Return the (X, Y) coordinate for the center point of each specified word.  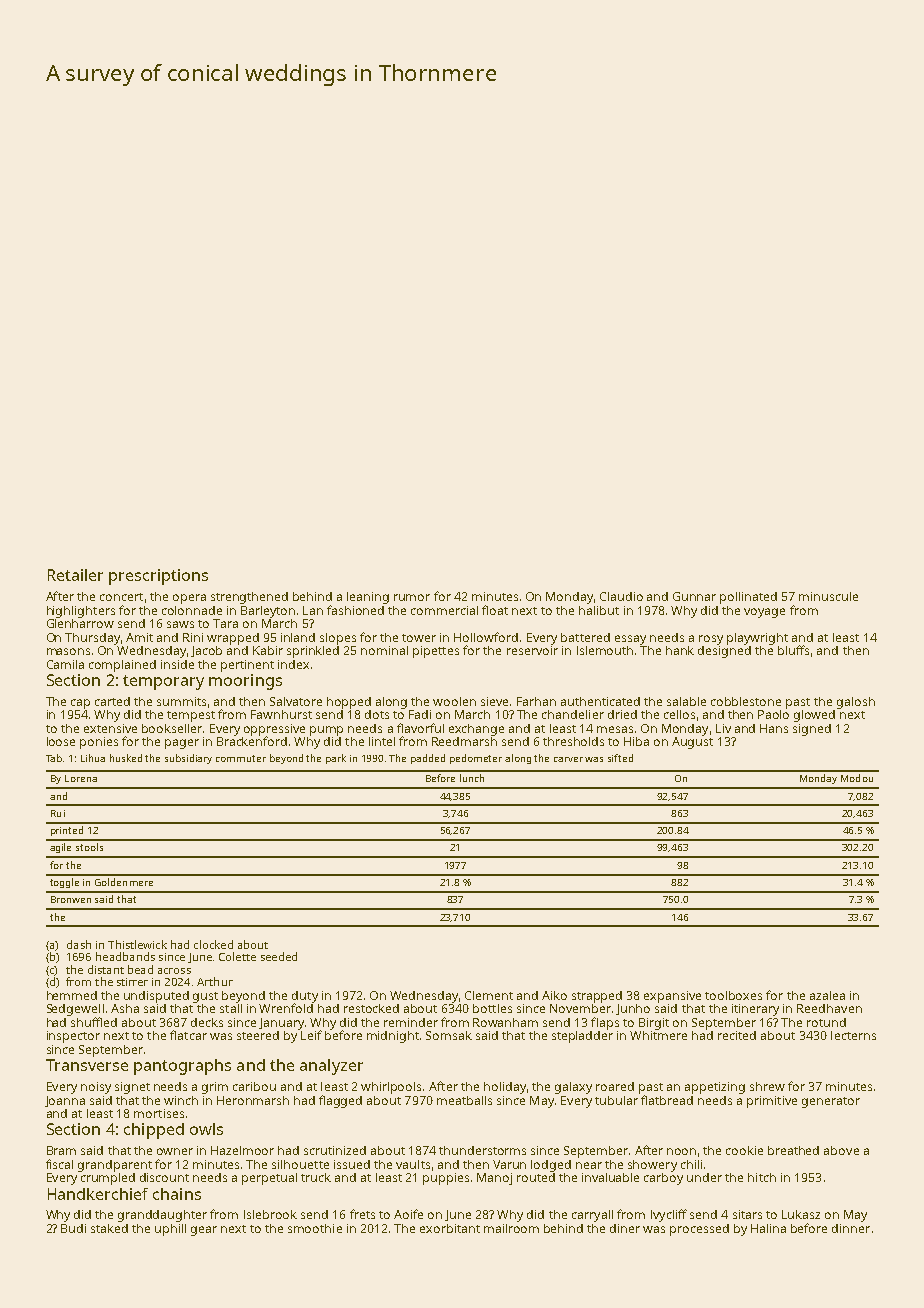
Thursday (92, 639)
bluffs (793, 650)
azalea (827, 995)
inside (177, 664)
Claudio (621, 596)
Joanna (65, 1101)
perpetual (269, 1179)
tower (419, 638)
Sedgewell (75, 1010)
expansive (672, 997)
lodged (551, 1166)
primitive (772, 1102)
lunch (472, 778)
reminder (411, 1022)
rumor (412, 597)
